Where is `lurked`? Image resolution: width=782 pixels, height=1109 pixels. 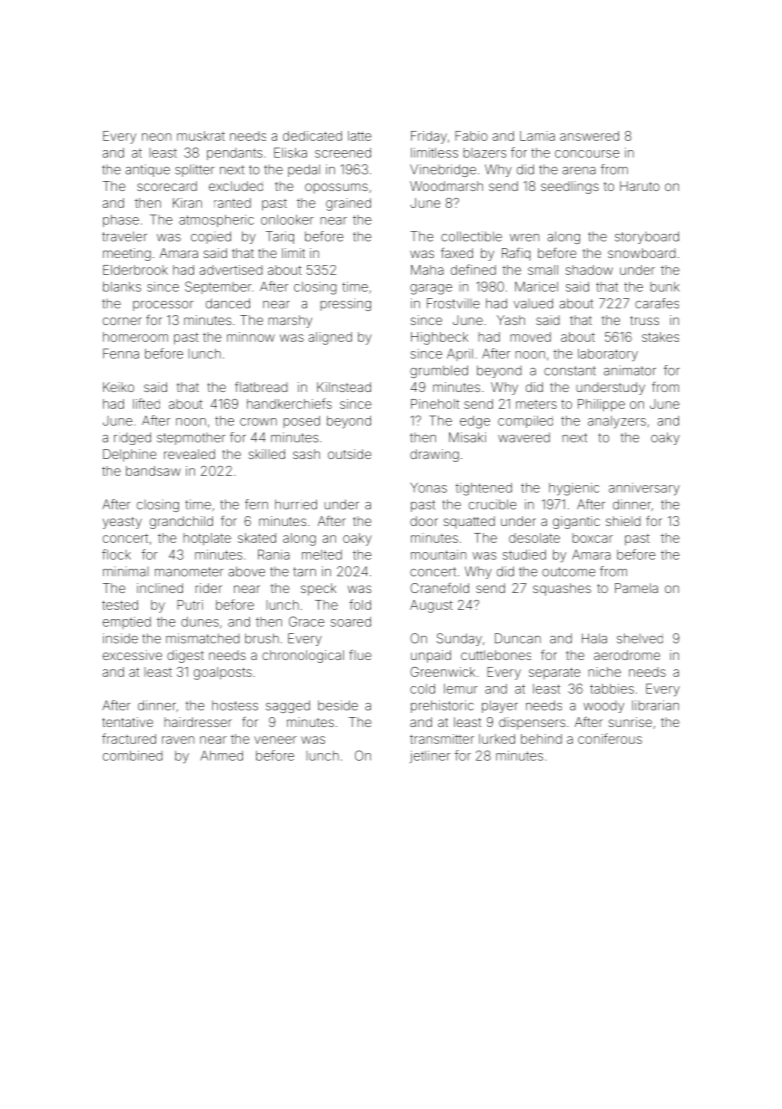
lurked is located at coordinates (497, 739).
